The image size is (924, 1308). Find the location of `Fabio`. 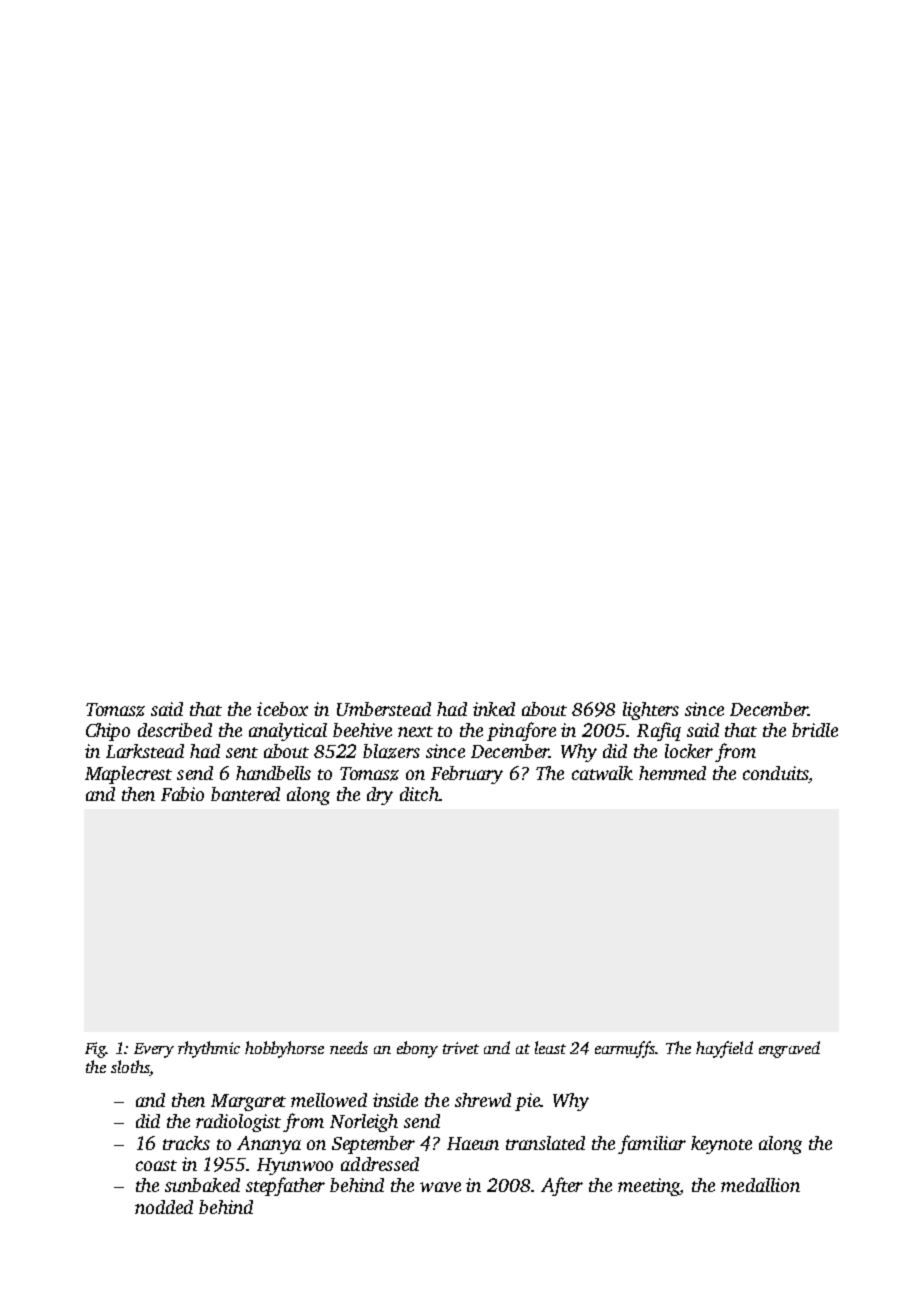

Fabio is located at coordinates (182, 794).
